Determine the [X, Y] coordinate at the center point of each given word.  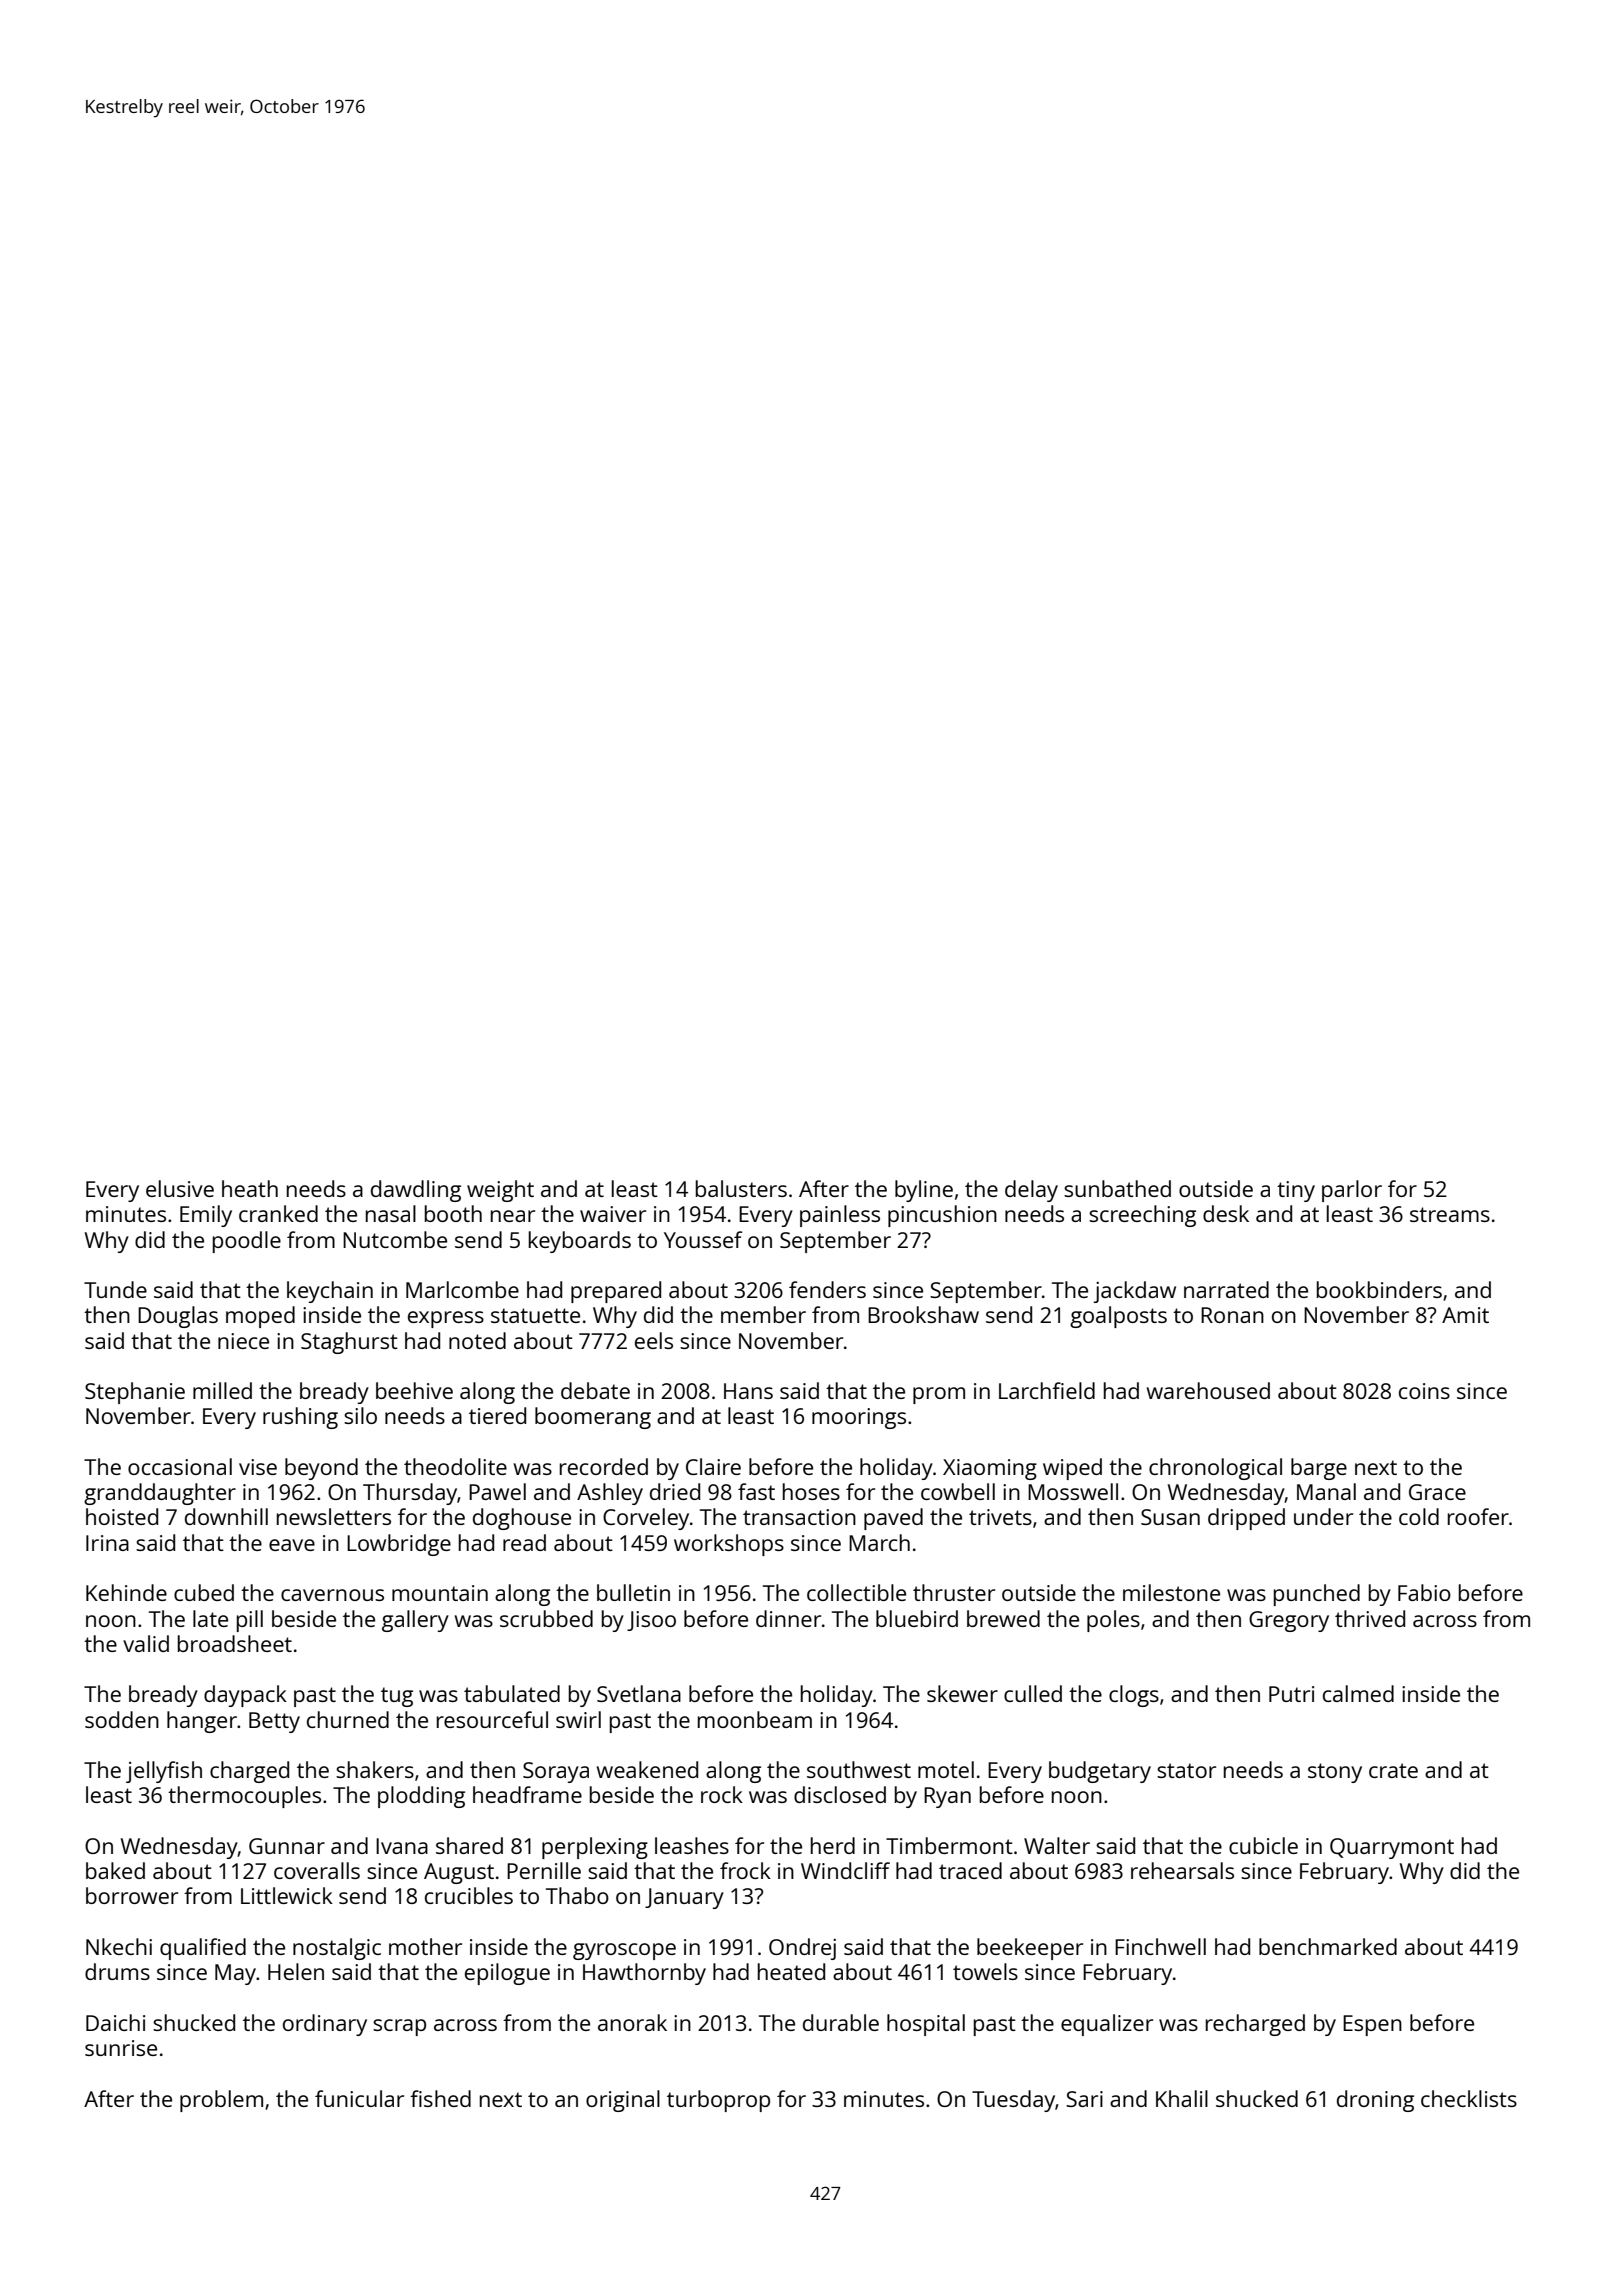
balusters [741, 1188]
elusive [180, 1188]
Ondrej [802, 1949]
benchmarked [1328, 1946]
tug [397, 1697]
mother [425, 1946]
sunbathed [1117, 1188]
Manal [1326, 1491]
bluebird [917, 1618]
